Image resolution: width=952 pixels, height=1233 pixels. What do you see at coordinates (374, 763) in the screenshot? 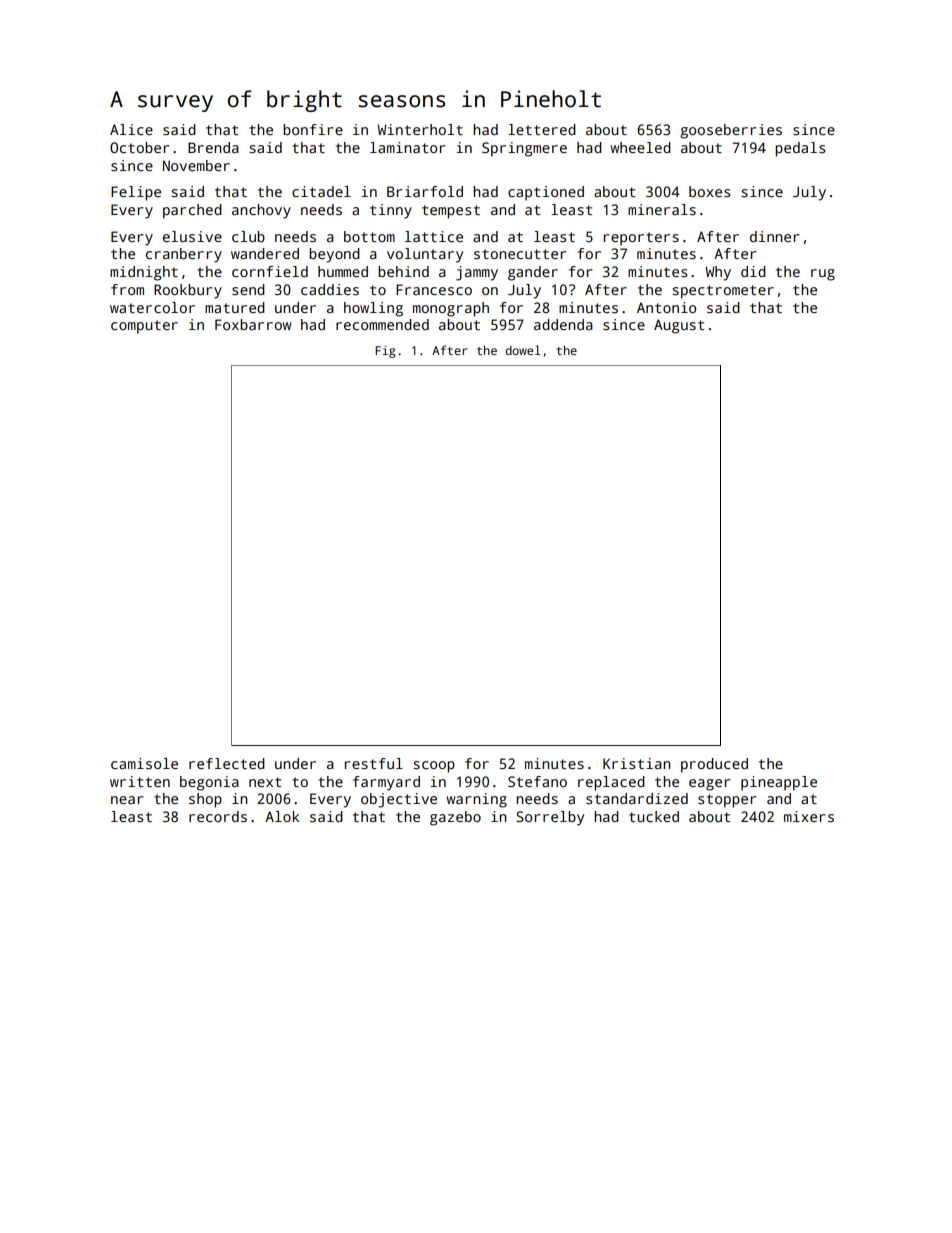
I see `restful` at bounding box center [374, 763].
